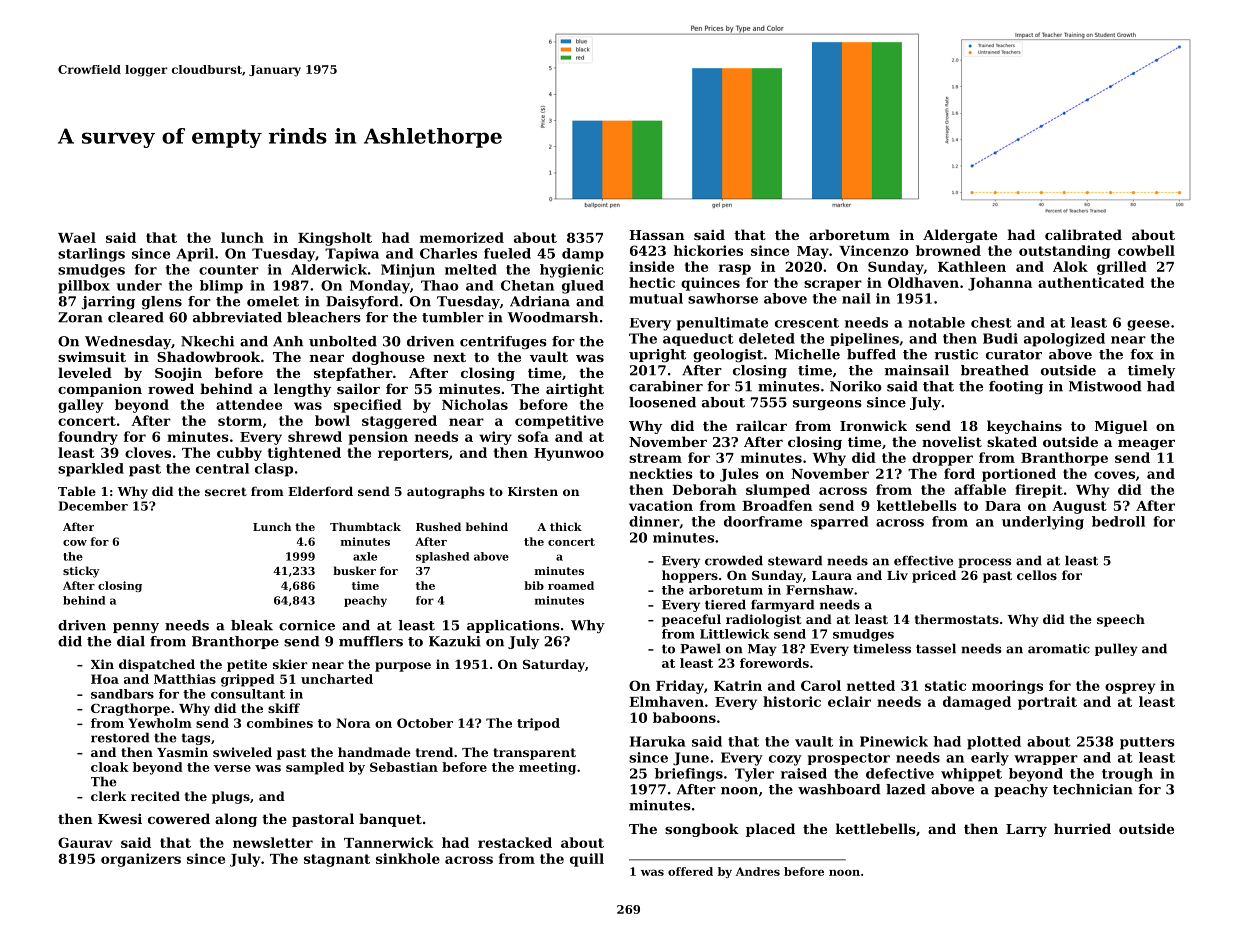 The width and height of the screenshot is (1233, 952). I want to click on trough, so click(1127, 775).
